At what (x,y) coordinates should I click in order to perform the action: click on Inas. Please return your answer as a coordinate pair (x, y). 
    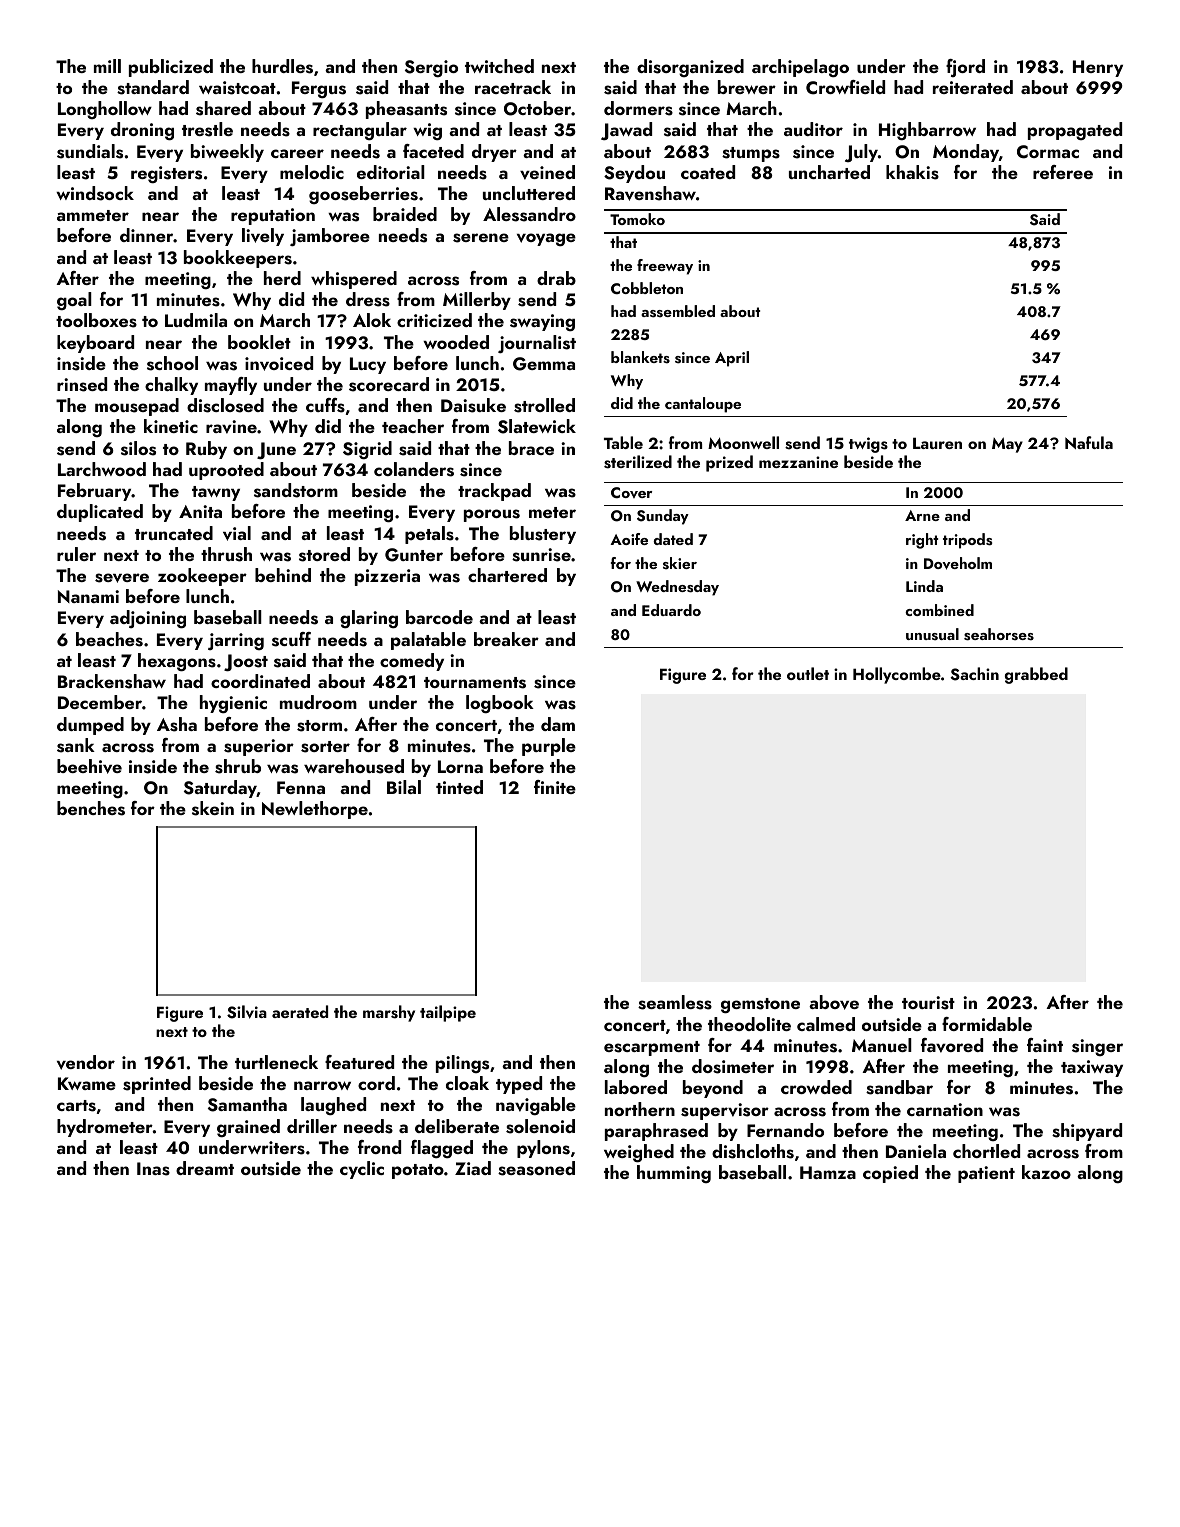
    Looking at the image, I should click on (153, 1169).
